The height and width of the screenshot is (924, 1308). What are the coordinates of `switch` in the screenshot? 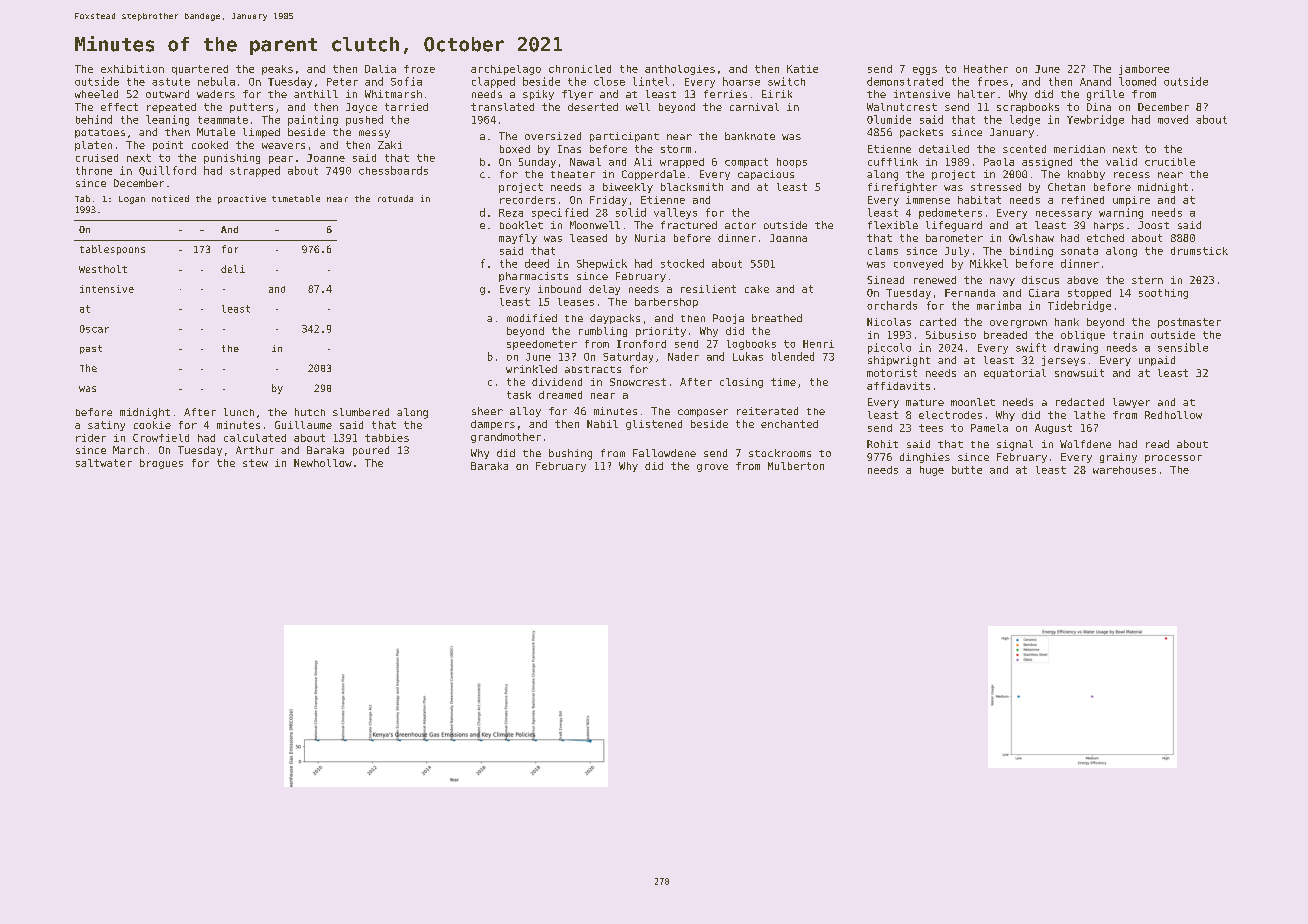 It's located at (786, 81).
